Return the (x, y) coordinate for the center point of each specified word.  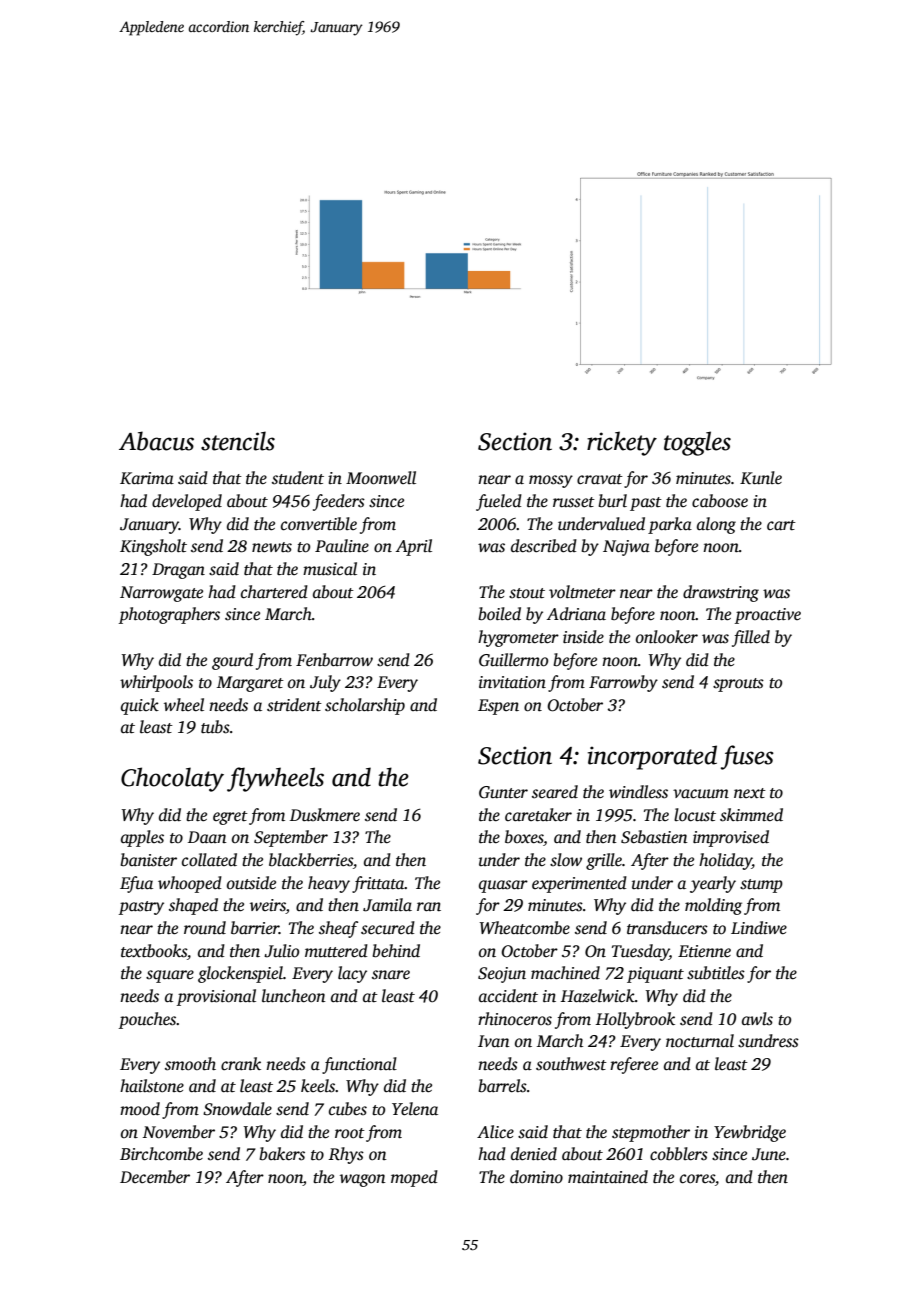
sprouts (738, 685)
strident (294, 705)
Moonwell (381, 478)
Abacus (156, 441)
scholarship (365, 706)
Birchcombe (161, 1154)
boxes (524, 837)
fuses (747, 757)
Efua (136, 884)
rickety (622, 443)
